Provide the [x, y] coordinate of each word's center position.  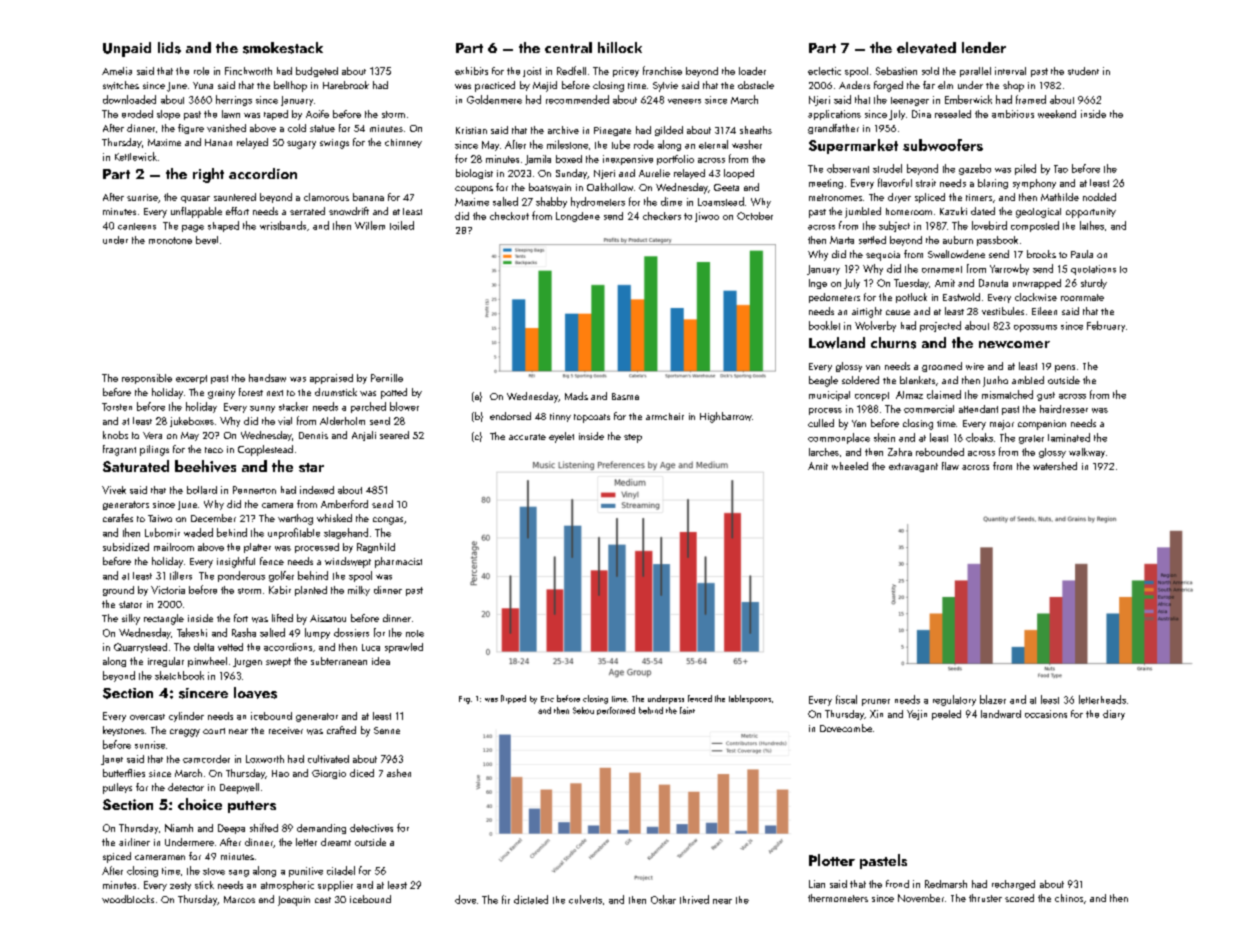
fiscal [846, 699]
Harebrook [346, 85]
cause [898, 312]
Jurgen [247, 662]
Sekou [583, 710]
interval [1010, 71]
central [568, 47]
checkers [662, 216]
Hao [280, 773]
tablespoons [750, 699]
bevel [207, 240]
